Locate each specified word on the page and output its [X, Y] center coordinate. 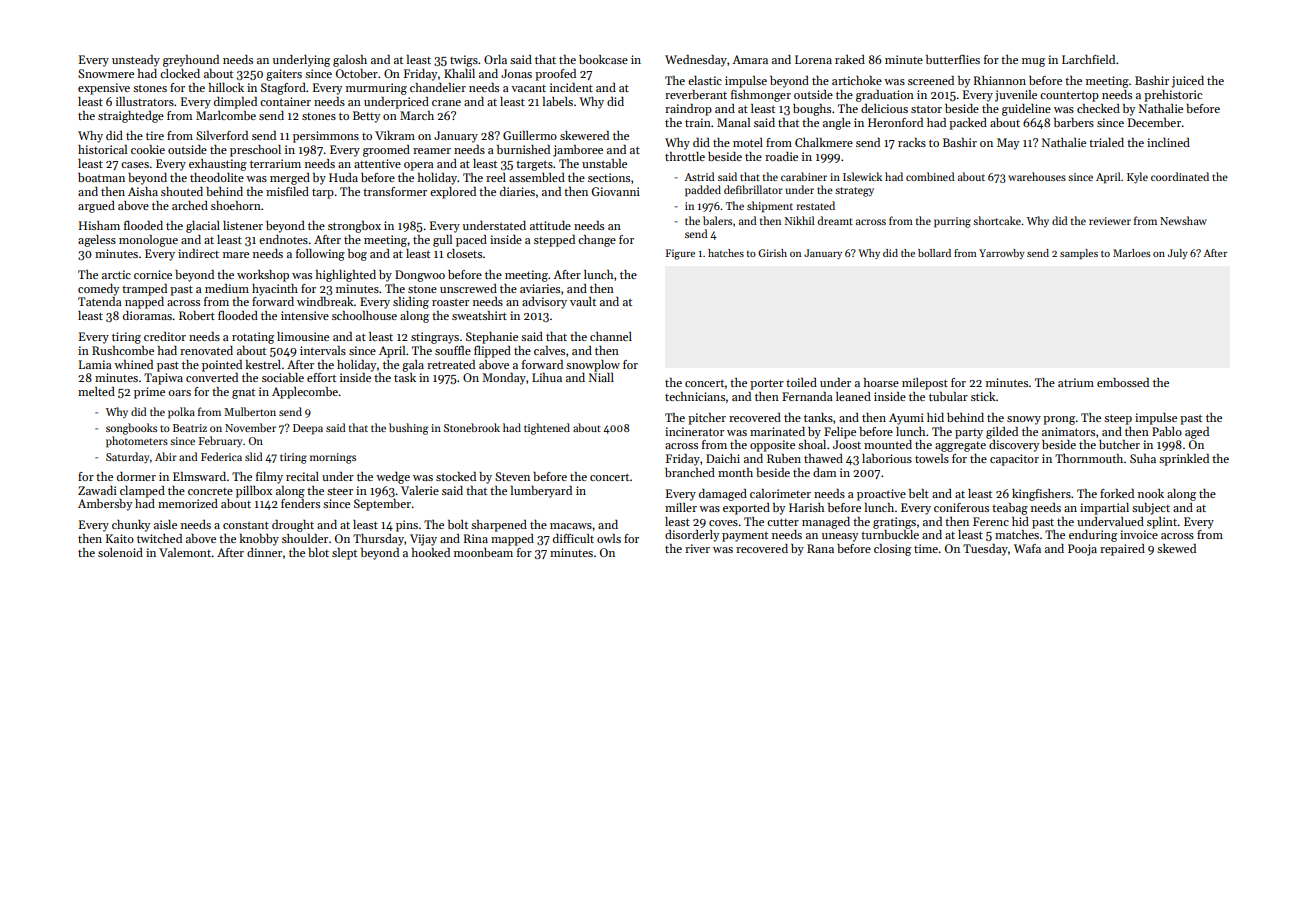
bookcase [603, 59]
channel [611, 336]
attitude [550, 225]
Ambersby [105, 505]
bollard [934, 253]
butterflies [953, 59]
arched [190, 205]
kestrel [263, 364]
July [1178, 254]
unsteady [136, 61]
